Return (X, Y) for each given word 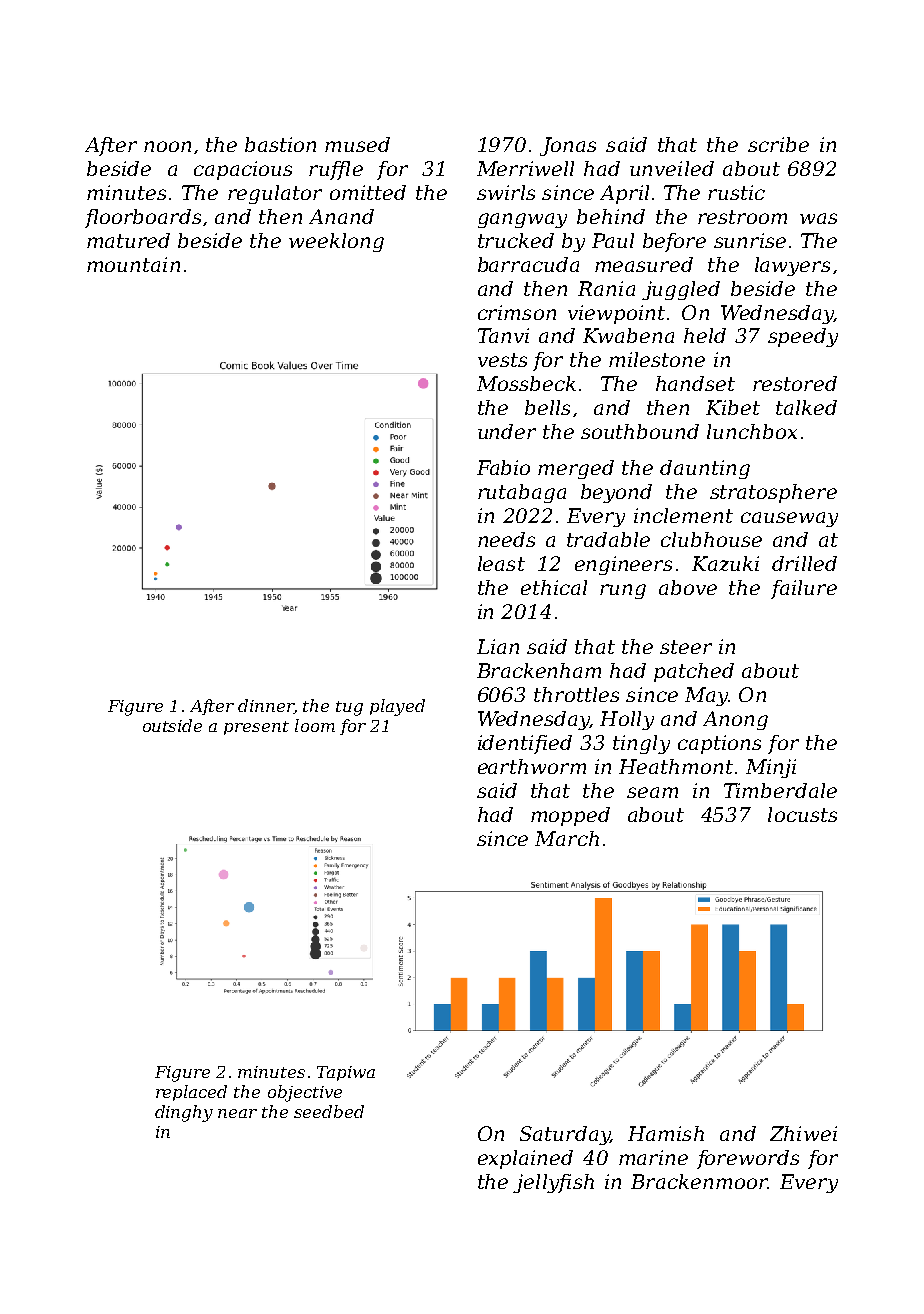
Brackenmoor (699, 1181)
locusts (802, 814)
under (507, 431)
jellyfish (553, 1183)
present (256, 728)
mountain (133, 264)
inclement (683, 515)
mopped (570, 816)
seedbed (329, 1111)
